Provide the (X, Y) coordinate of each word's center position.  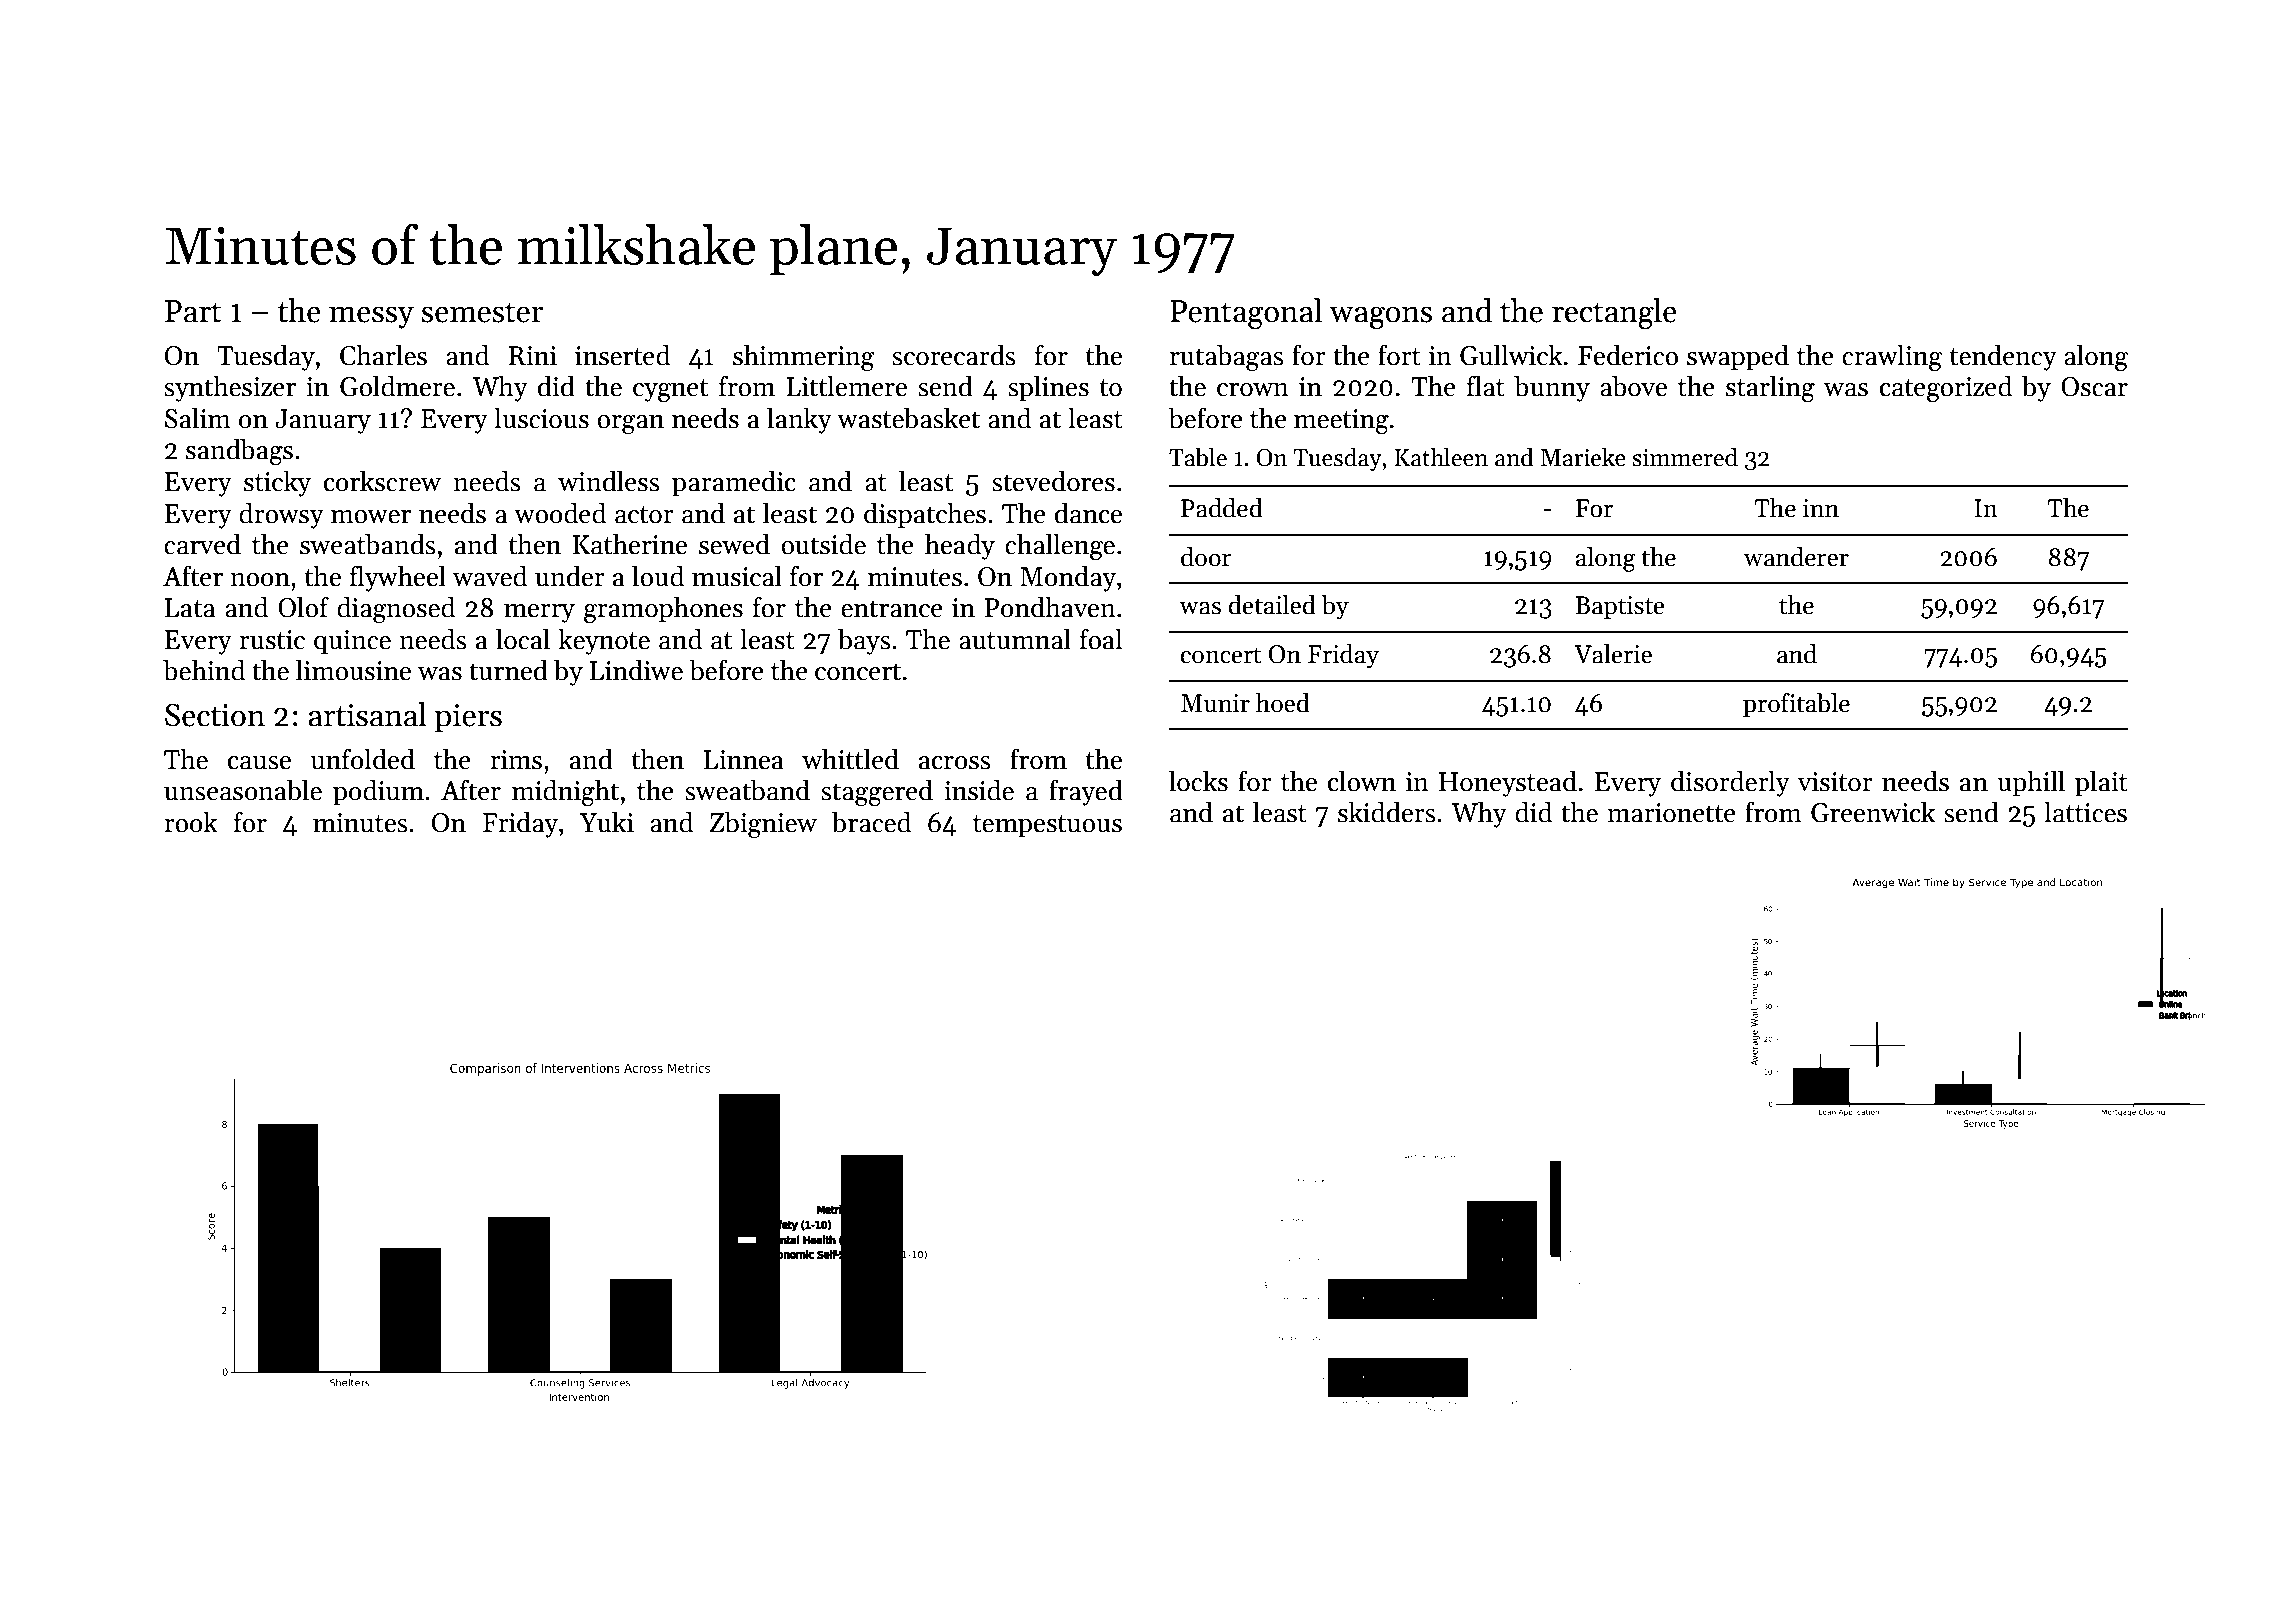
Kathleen (1441, 457)
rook (191, 822)
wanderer (1796, 557)
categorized (1946, 388)
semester (482, 312)
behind (204, 670)
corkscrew (382, 481)
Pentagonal (1246, 314)
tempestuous (1047, 826)
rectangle (1614, 314)
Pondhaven (1050, 607)
